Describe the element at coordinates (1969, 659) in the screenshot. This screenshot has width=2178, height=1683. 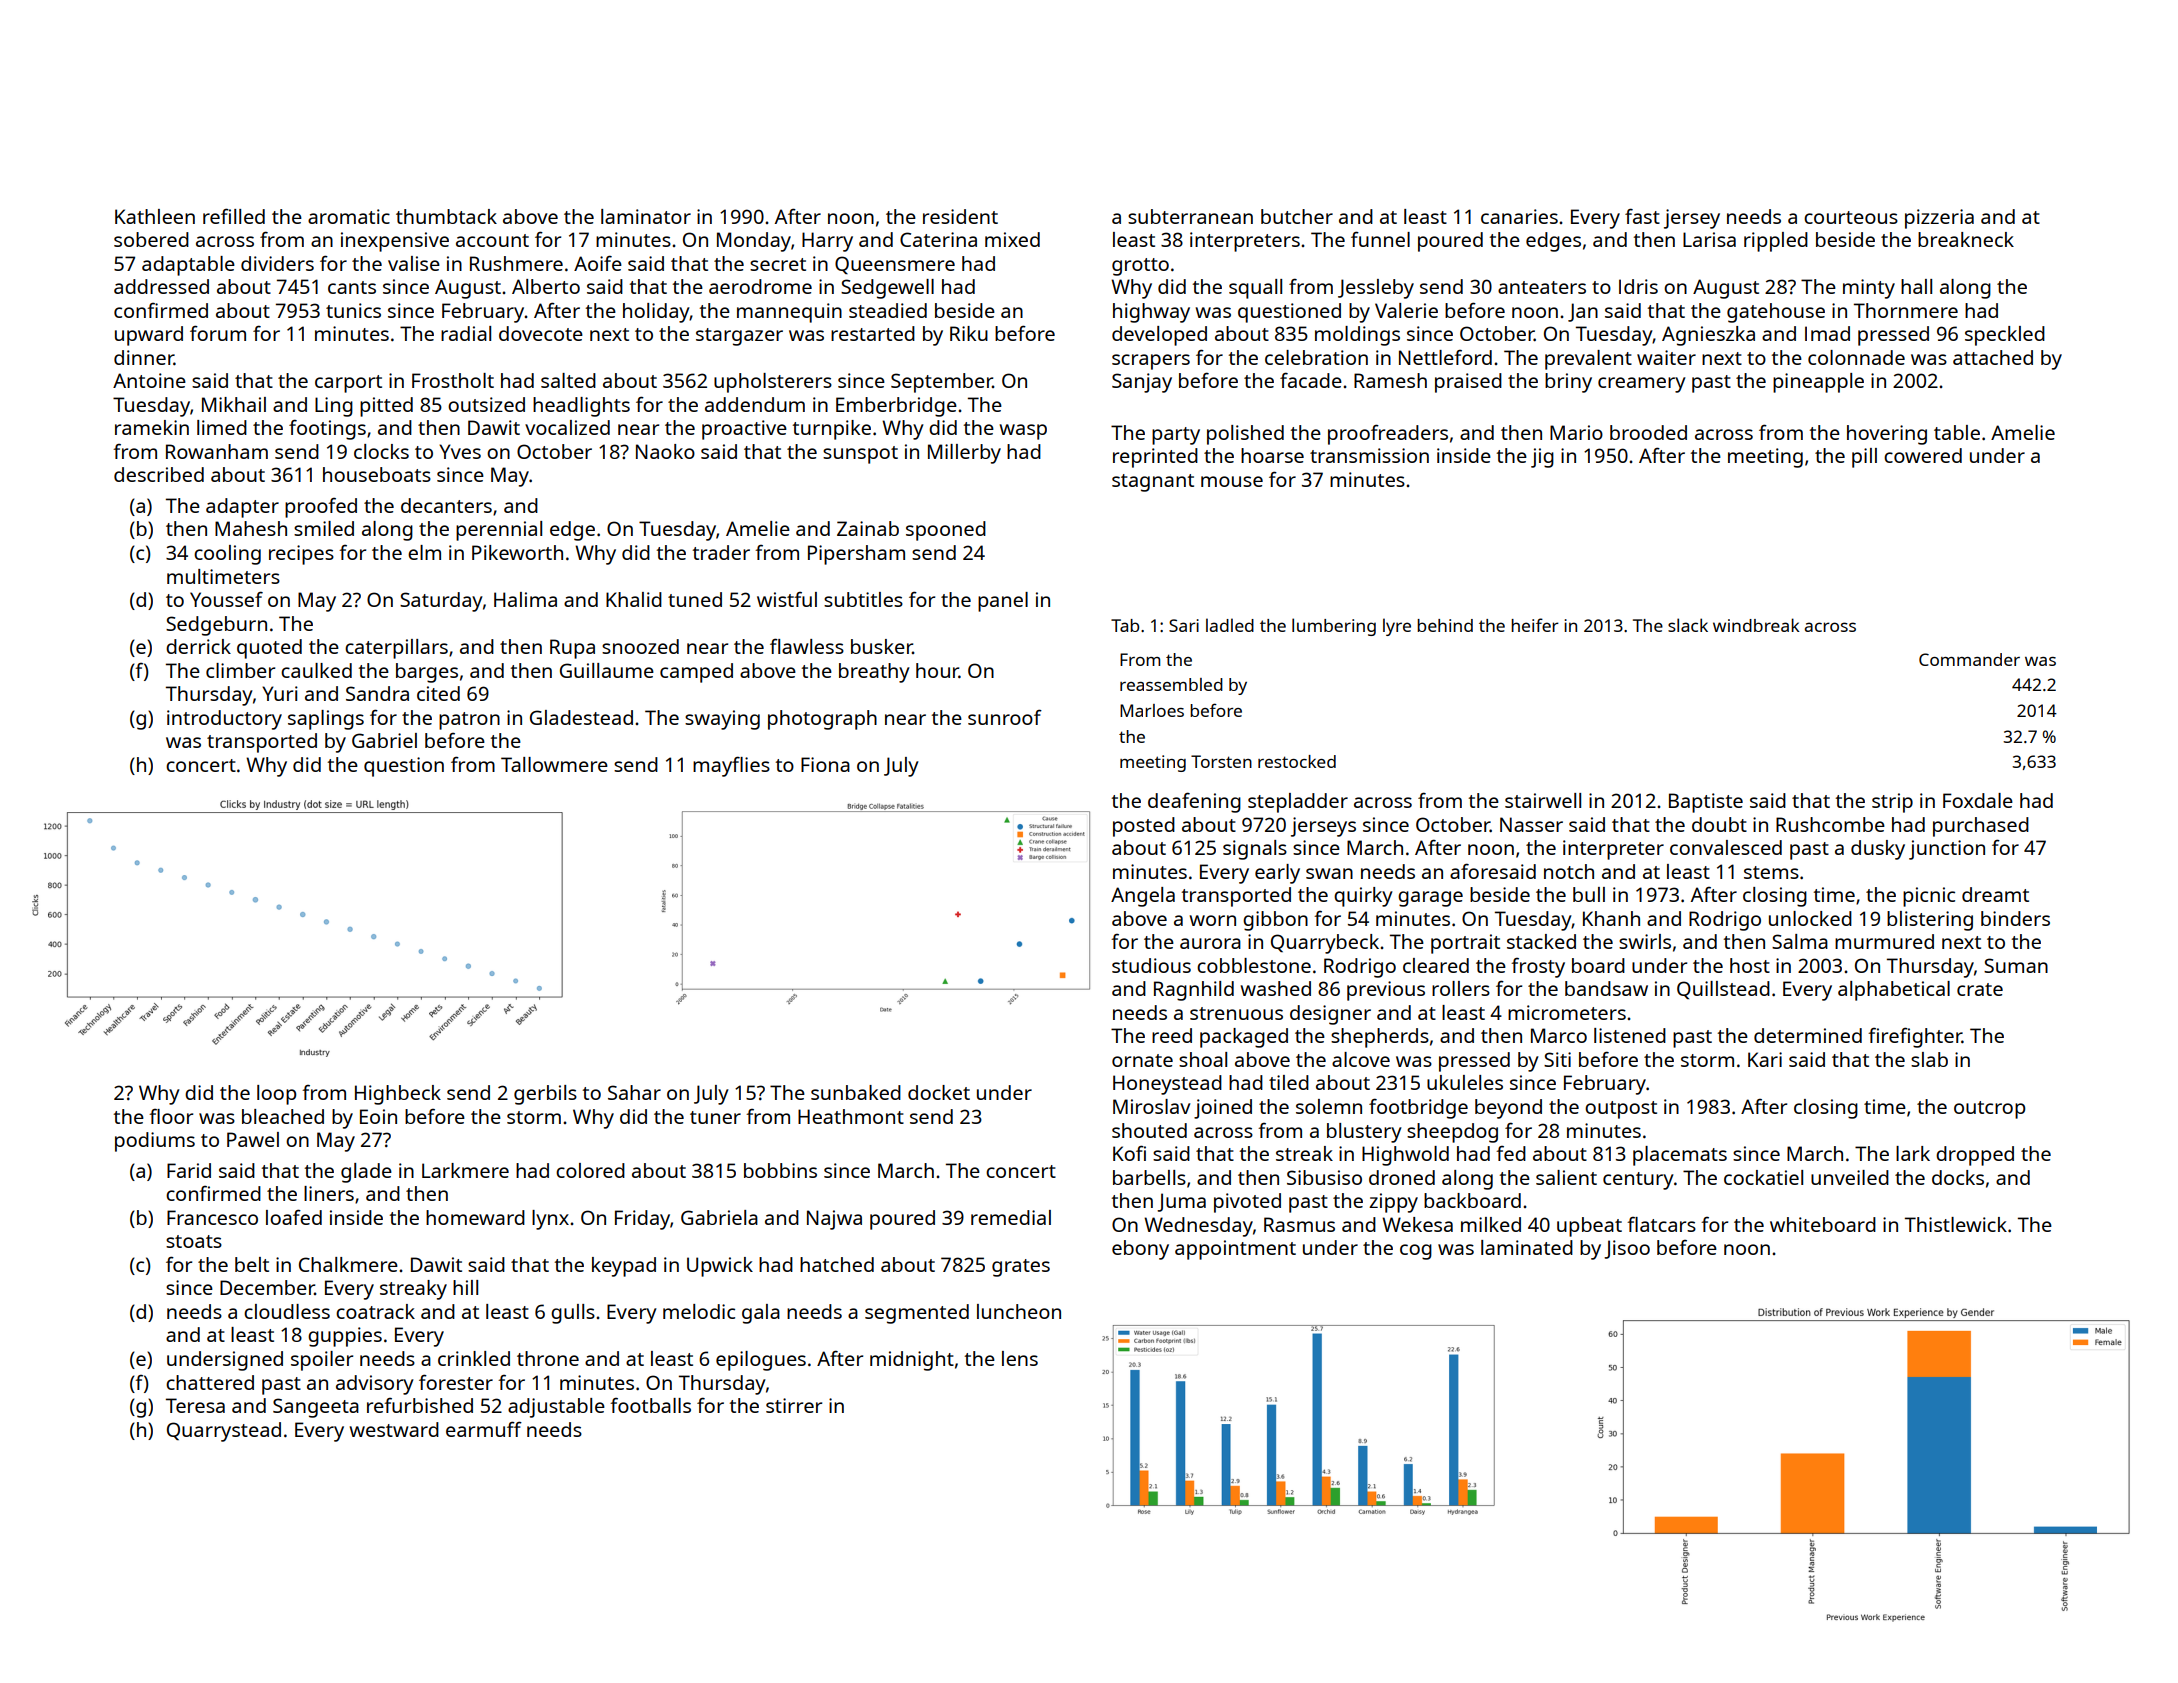
I see `Commander` at that location.
